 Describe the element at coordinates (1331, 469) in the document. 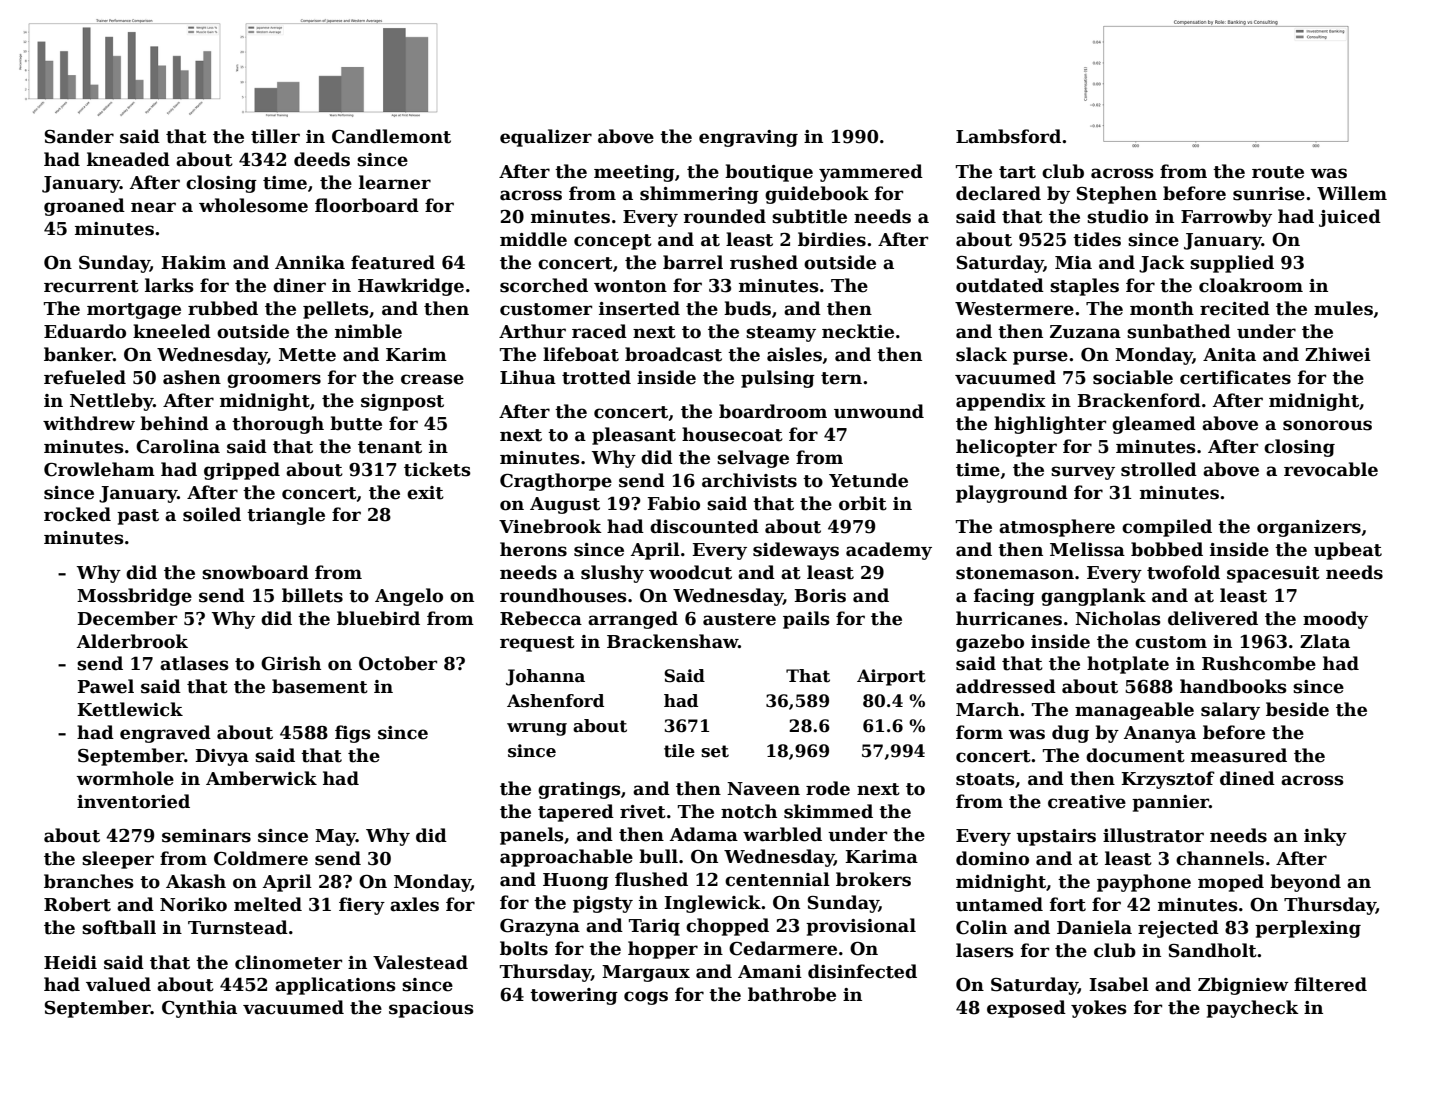

I see `revocable` at that location.
